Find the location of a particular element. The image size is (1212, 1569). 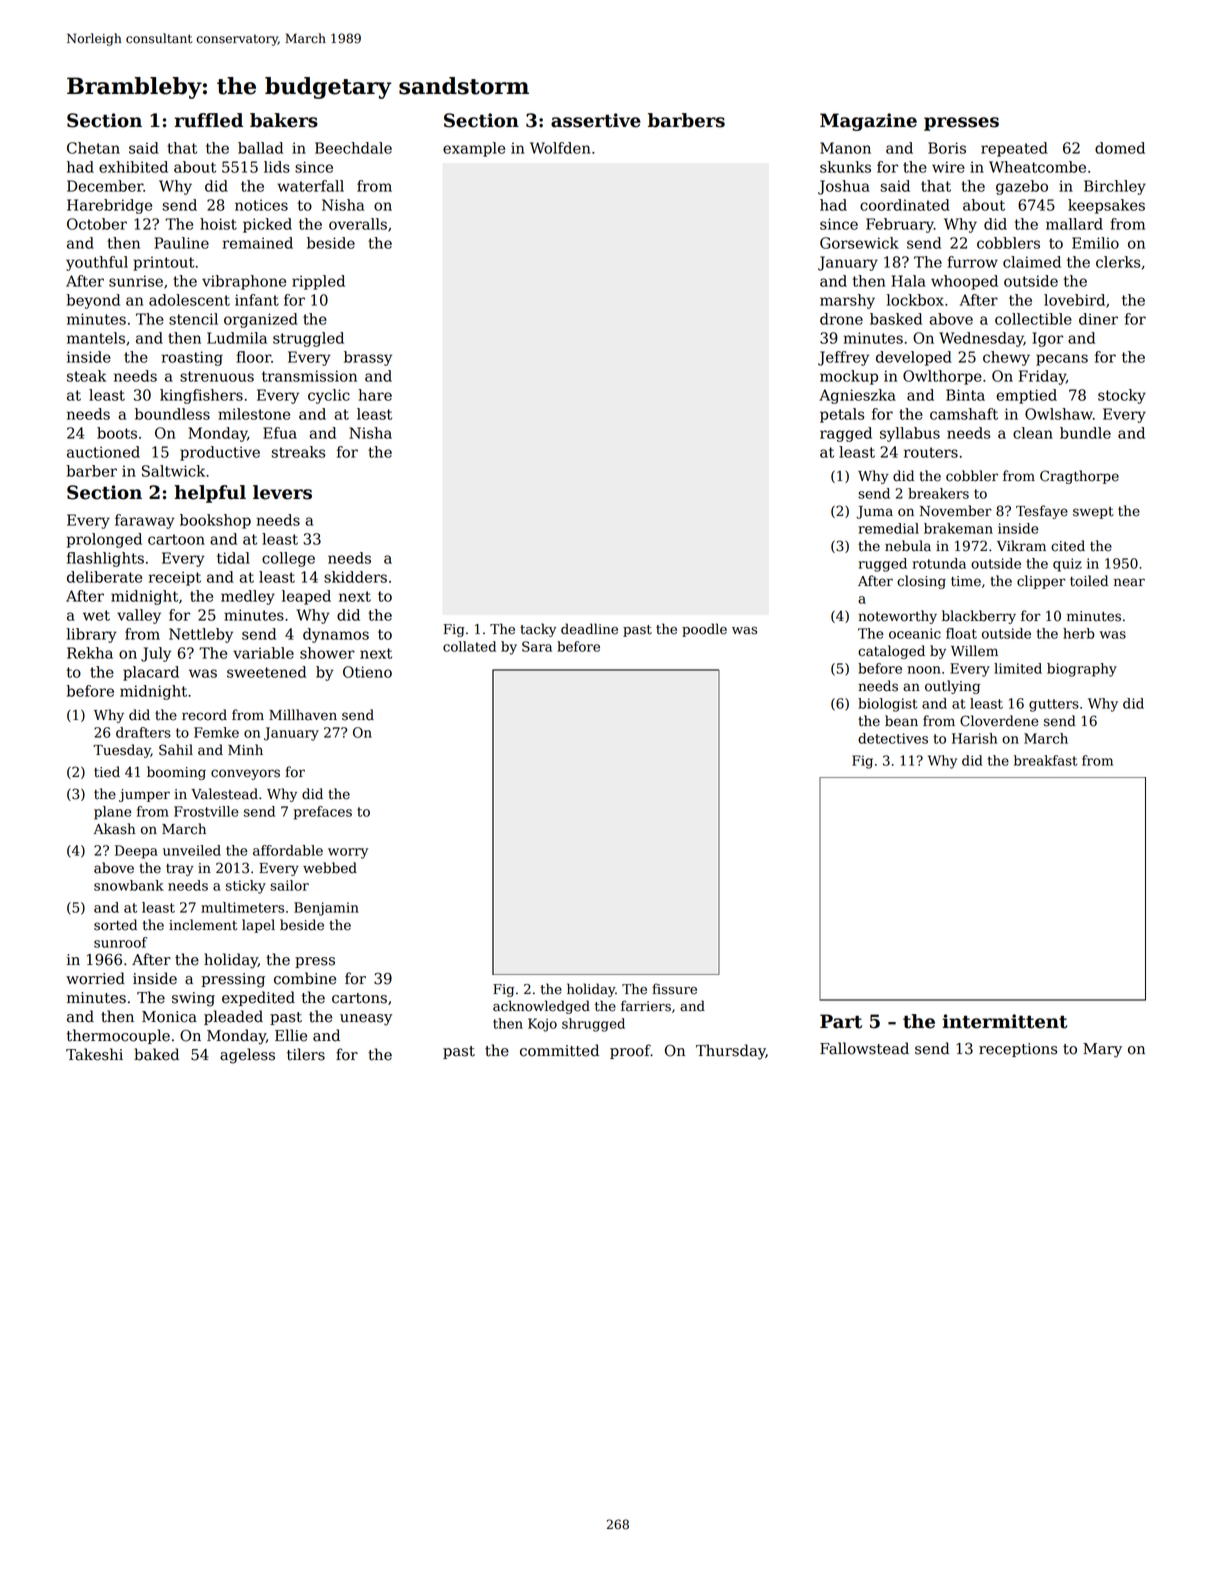

assertive is located at coordinates (596, 120).
